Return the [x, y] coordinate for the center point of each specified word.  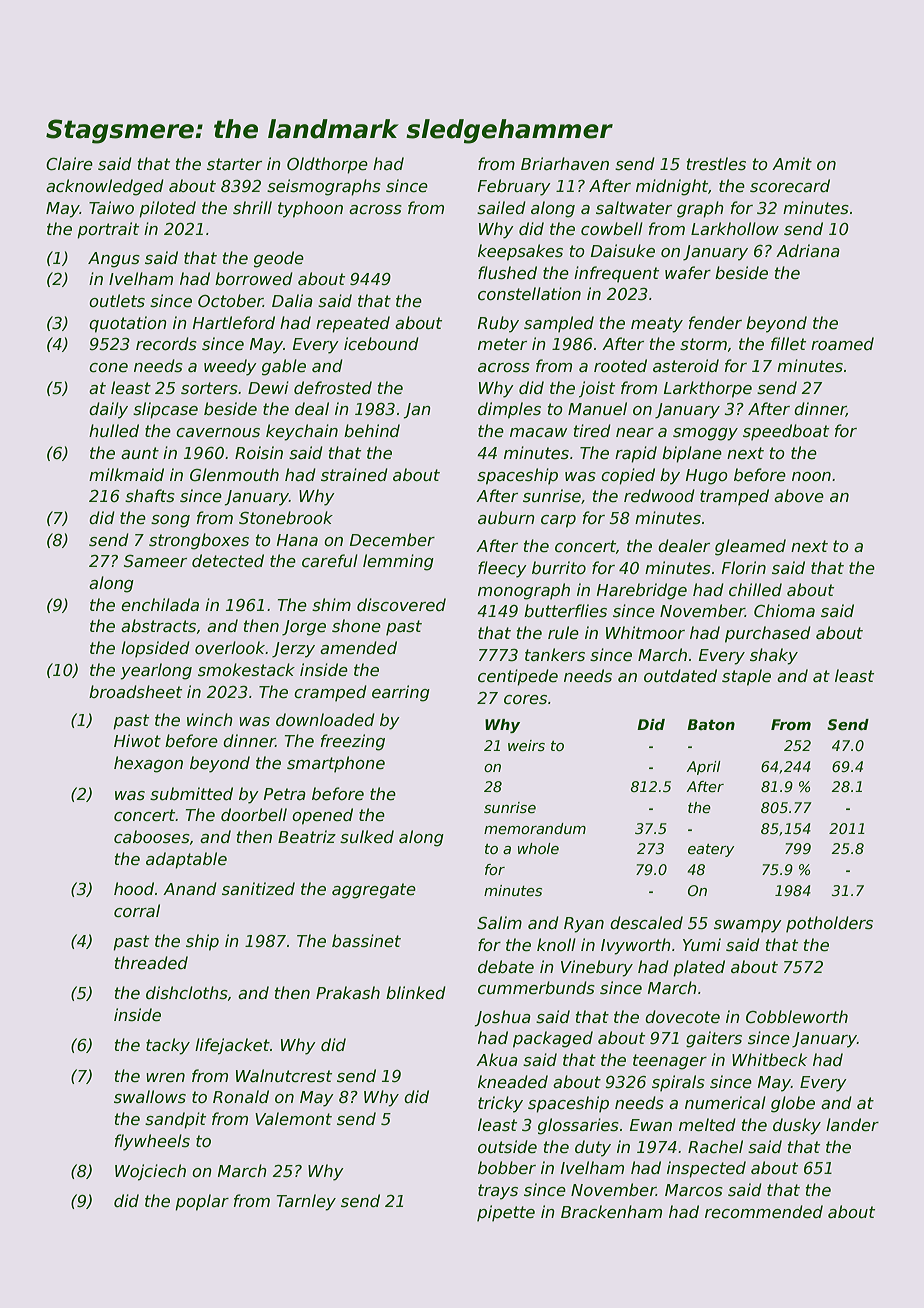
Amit [792, 163]
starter [234, 164]
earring [401, 693]
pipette [506, 1213]
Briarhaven [565, 164]
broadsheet [135, 692]
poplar [202, 1202]
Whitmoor [645, 633]
